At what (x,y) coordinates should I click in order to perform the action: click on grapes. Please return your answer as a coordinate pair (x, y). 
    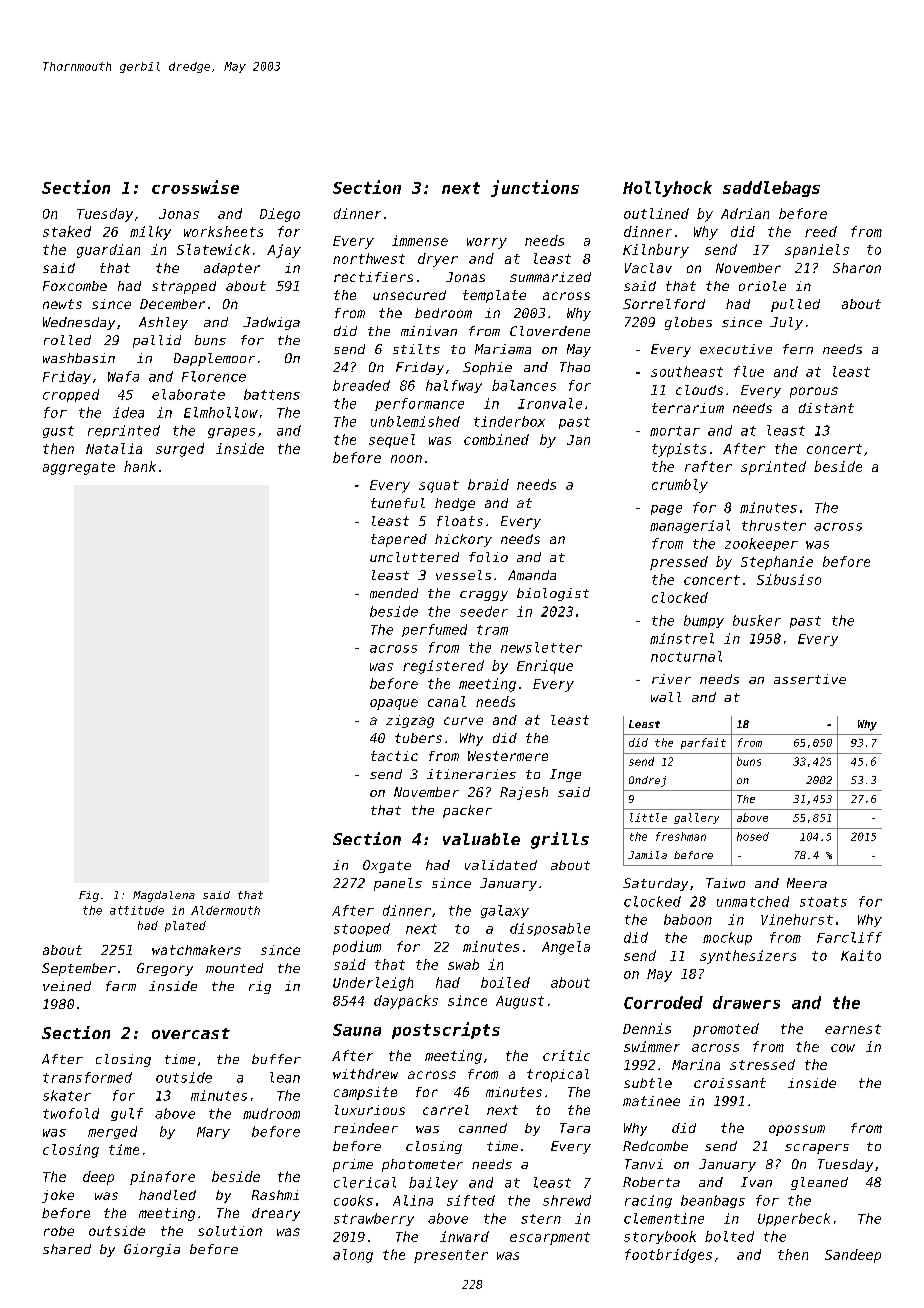
    Looking at the image, I should click on (231, 433).
